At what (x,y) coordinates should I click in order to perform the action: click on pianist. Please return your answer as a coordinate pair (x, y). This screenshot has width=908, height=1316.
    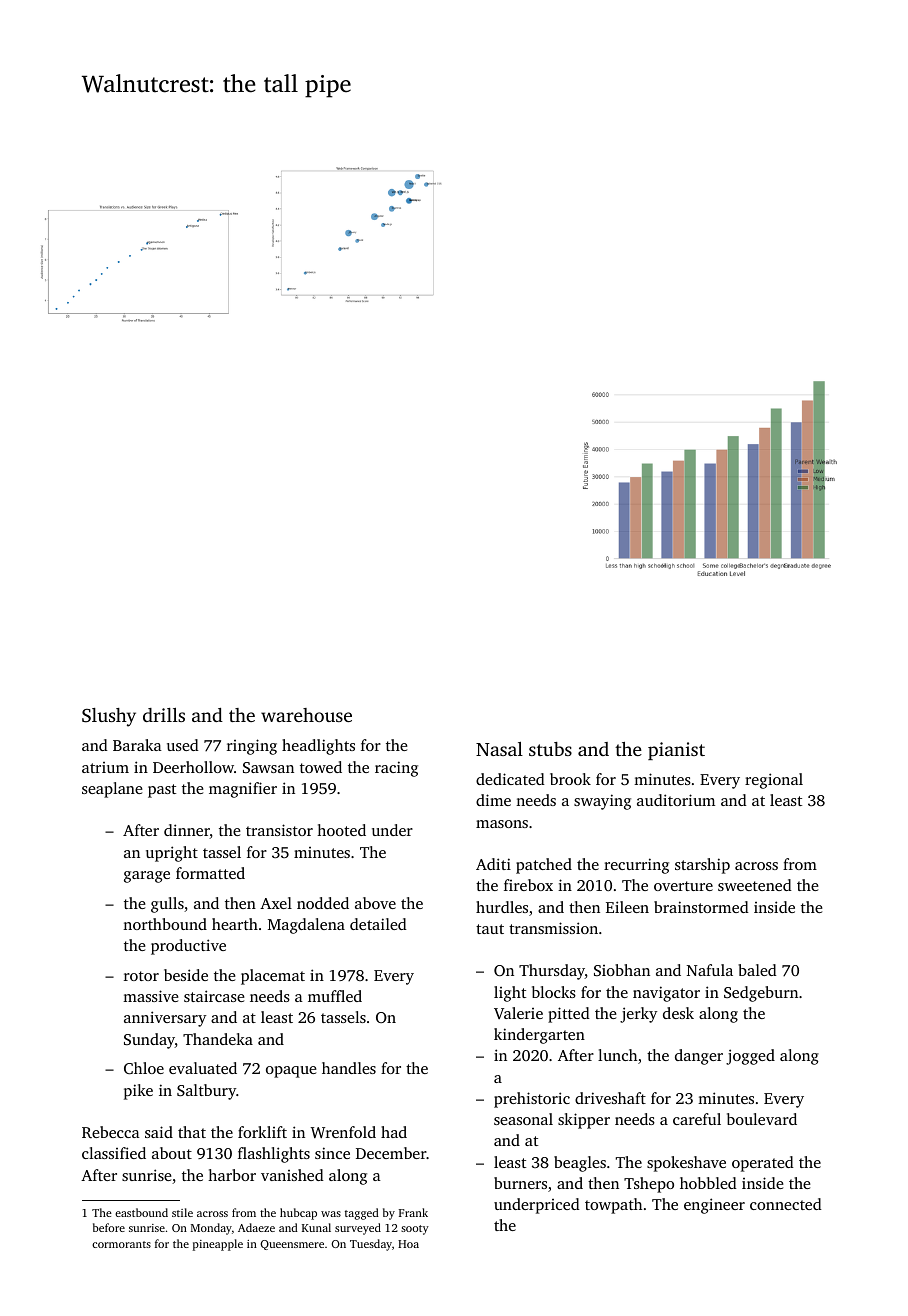
    Looking at the image, I should click on (676, 751).
